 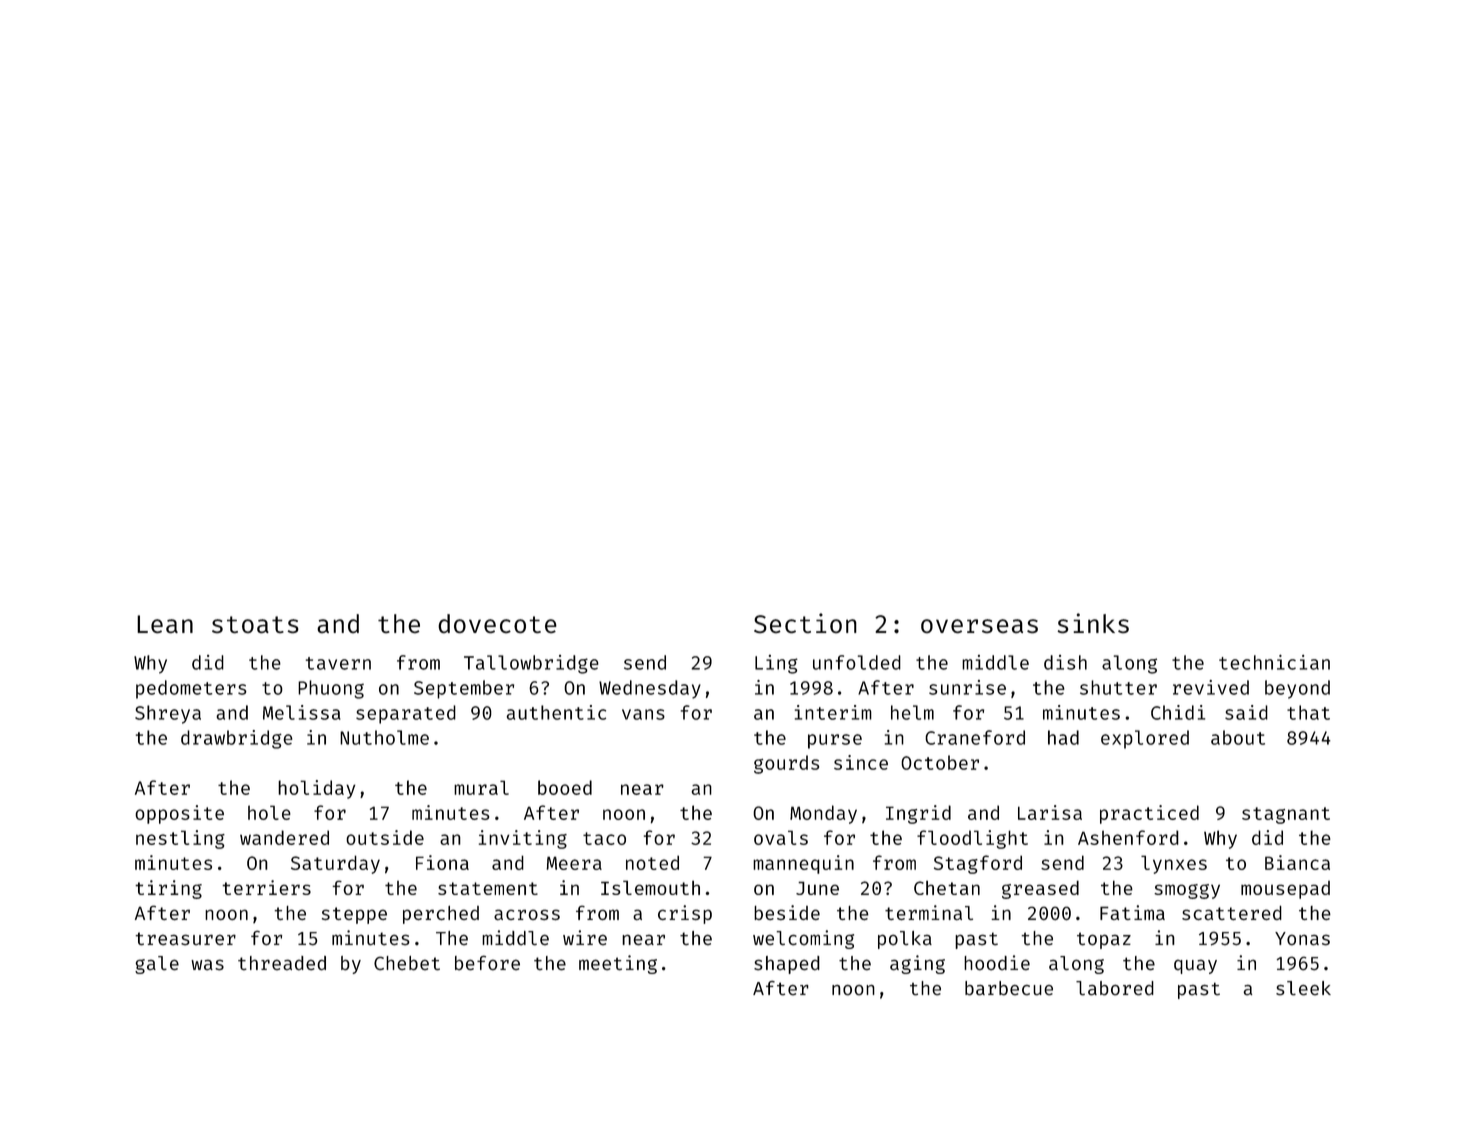 I want to click on Nutholme, so click(x=384, y=737).
